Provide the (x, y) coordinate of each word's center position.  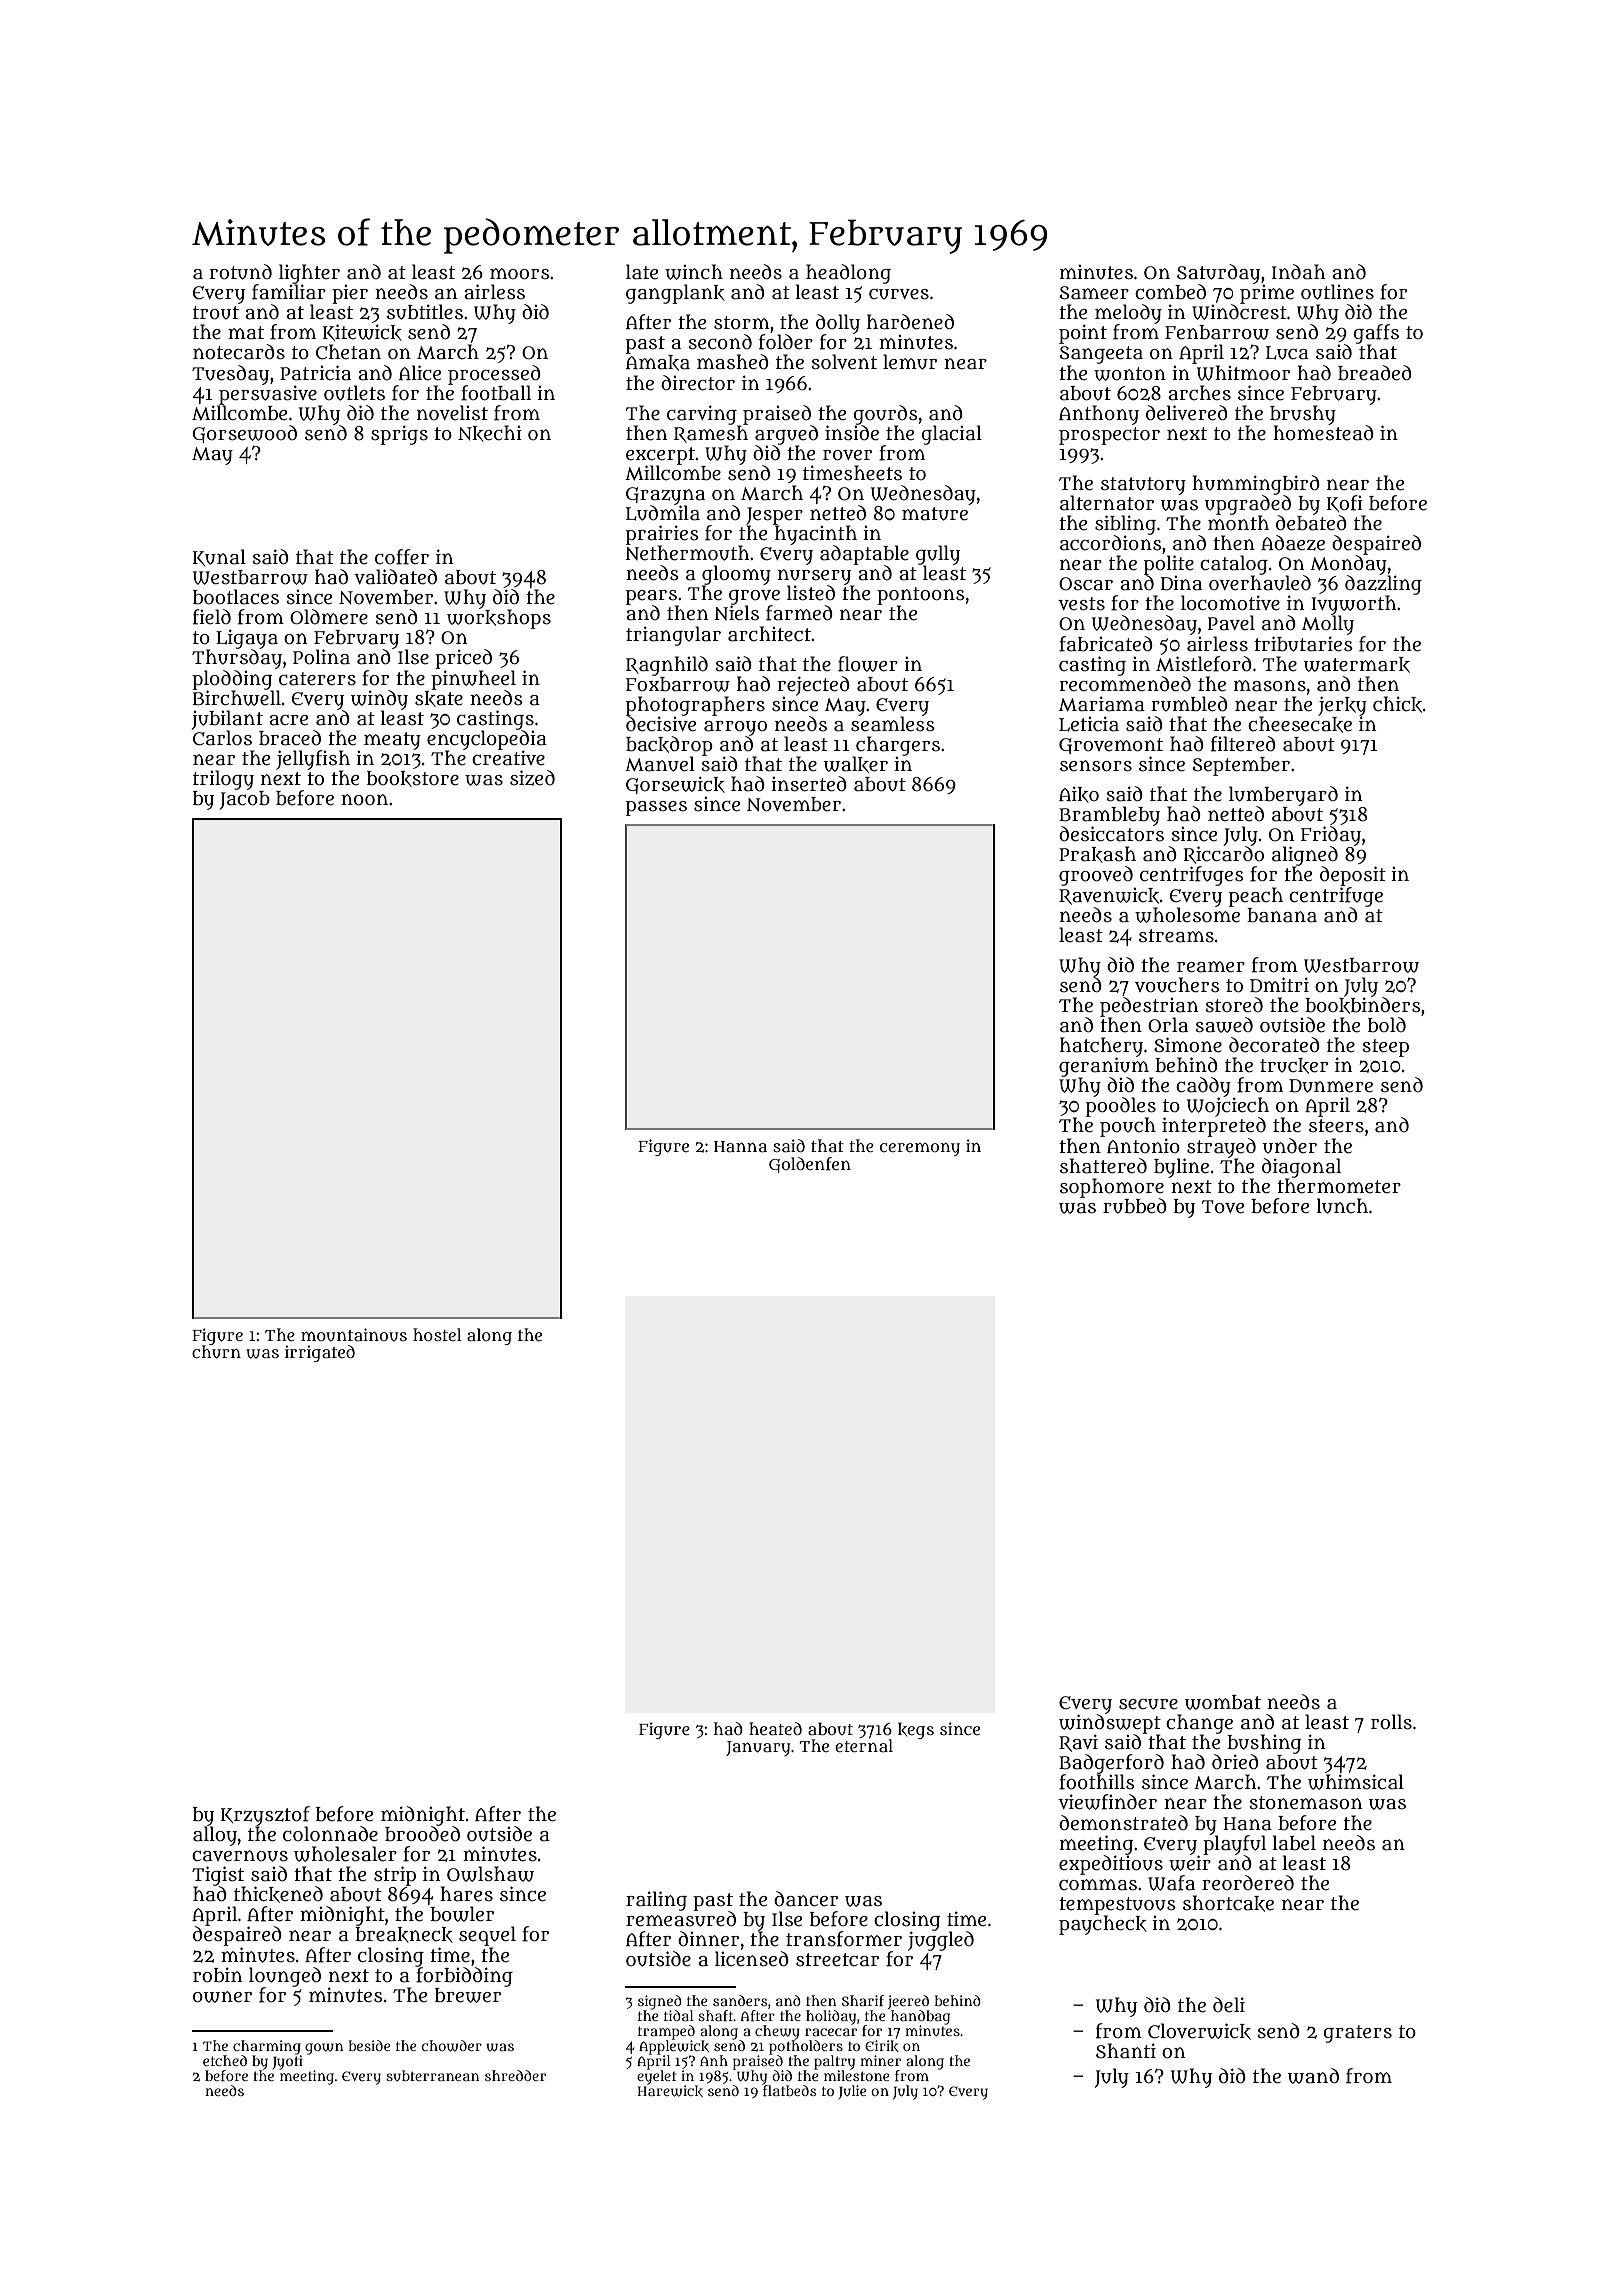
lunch (1342, 1206)
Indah (1298, 272)
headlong (848, 274)
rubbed (1135, 1206)
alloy (215, 1836)
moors (520, 274)
